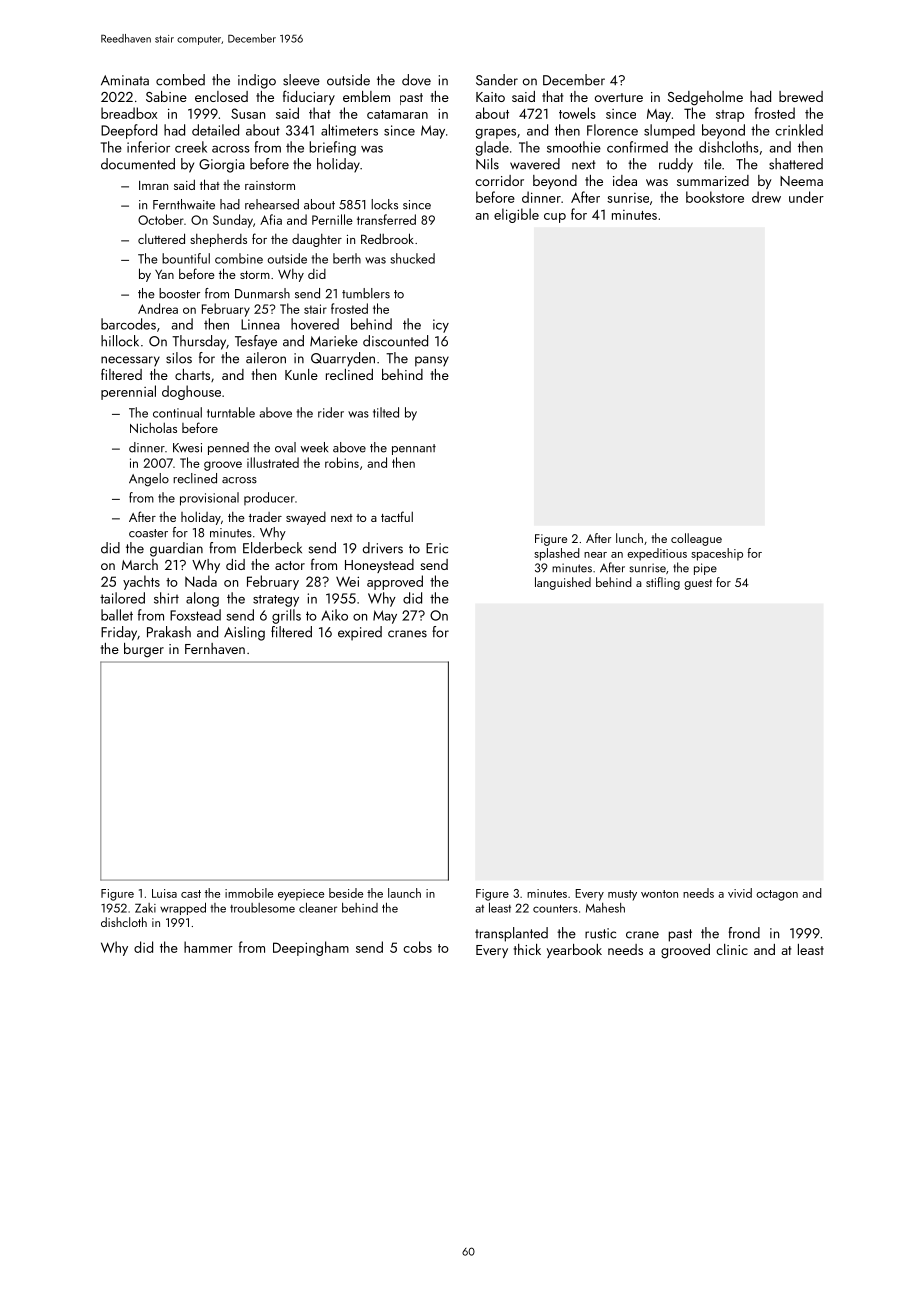 The width and height of the screenshot is (924, 1308). I want to click on Angelo, so click(149, 480).
